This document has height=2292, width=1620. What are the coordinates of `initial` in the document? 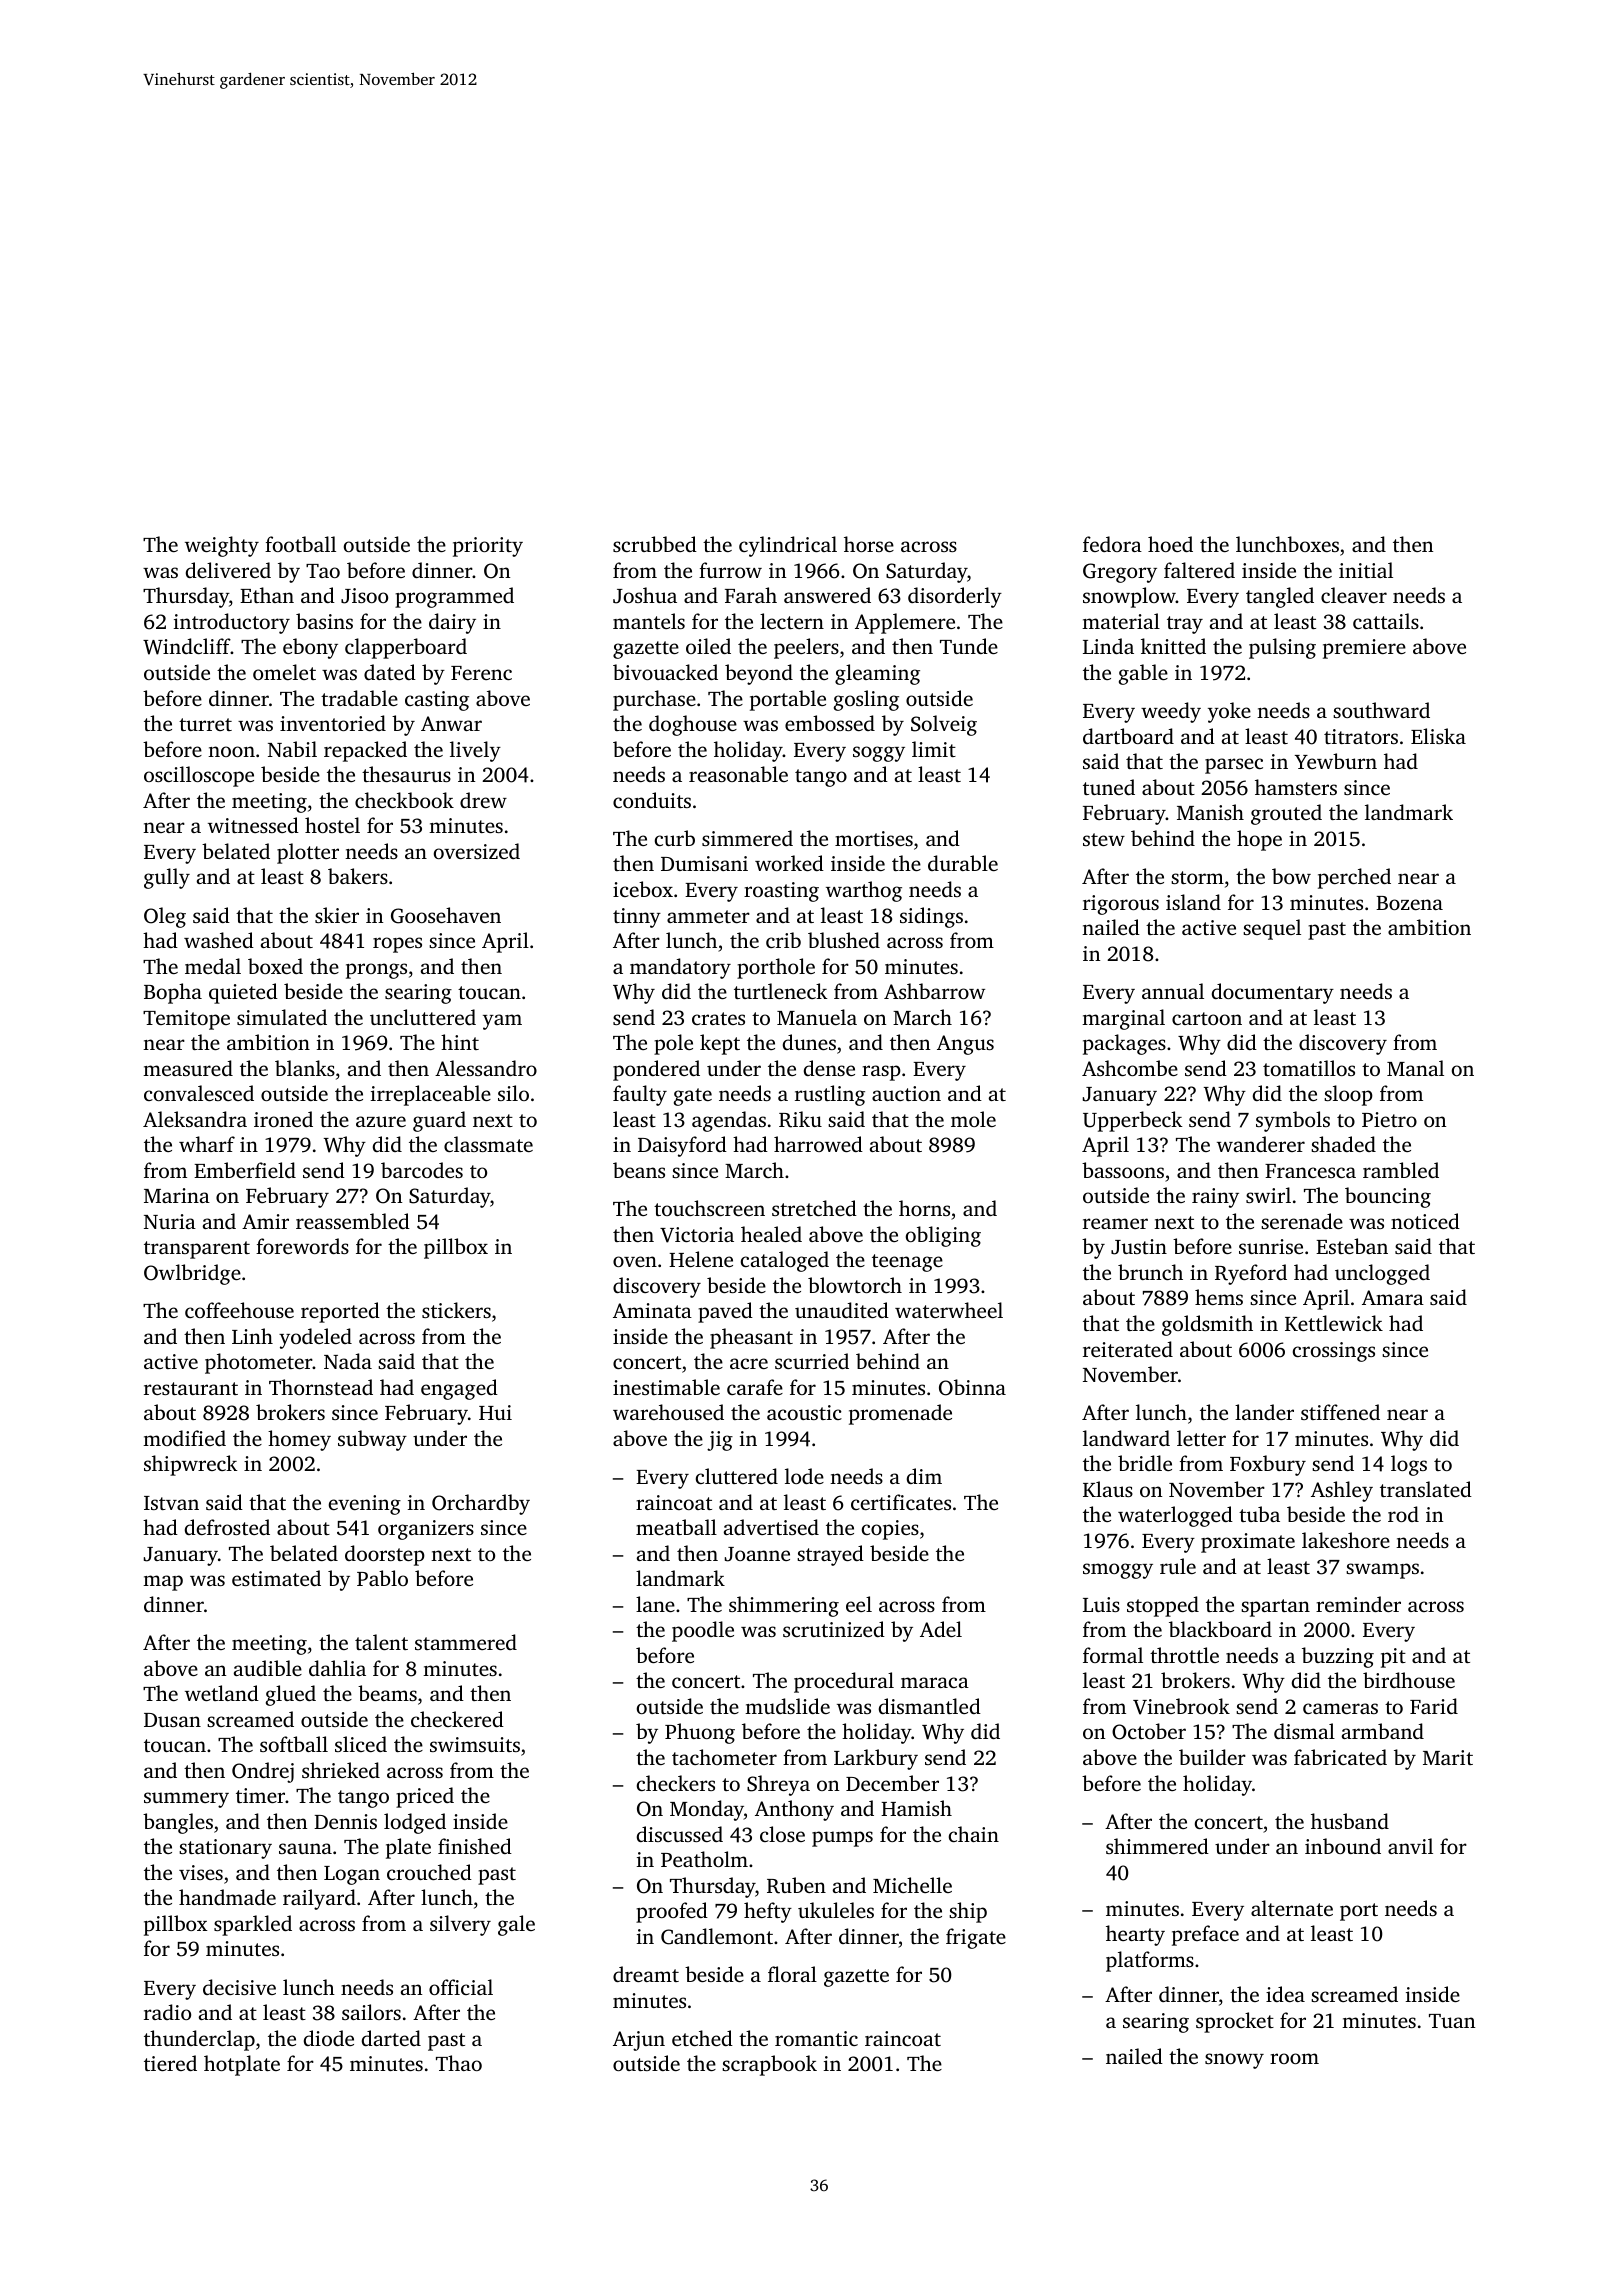 It's located at (1366, 570).
